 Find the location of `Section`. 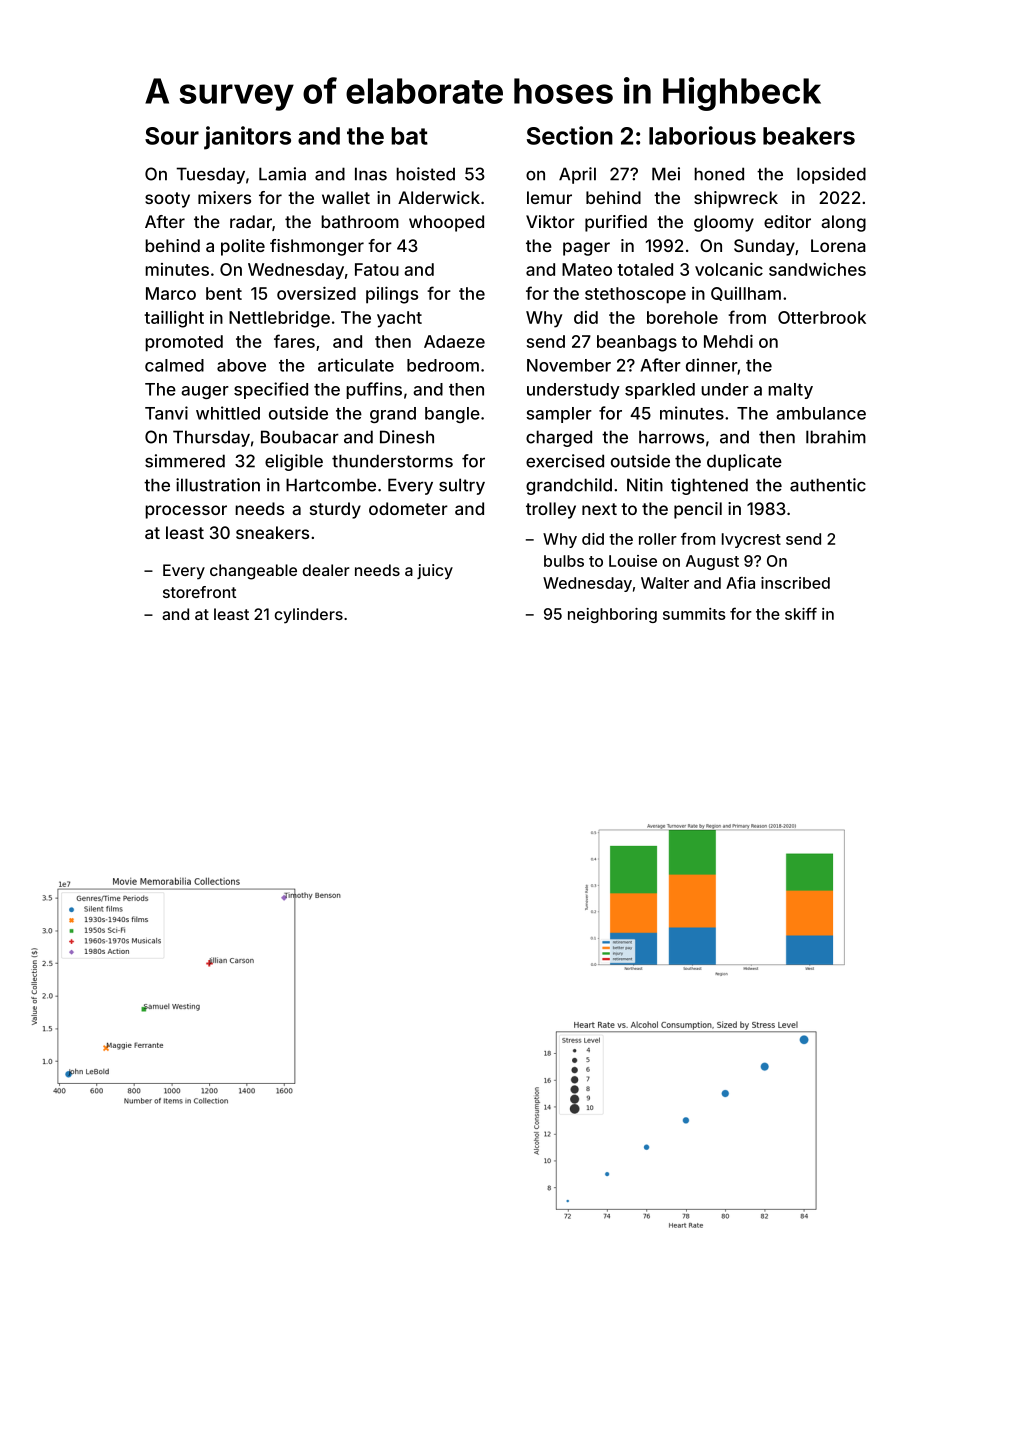

Section is located at coordinates (570, 135).
